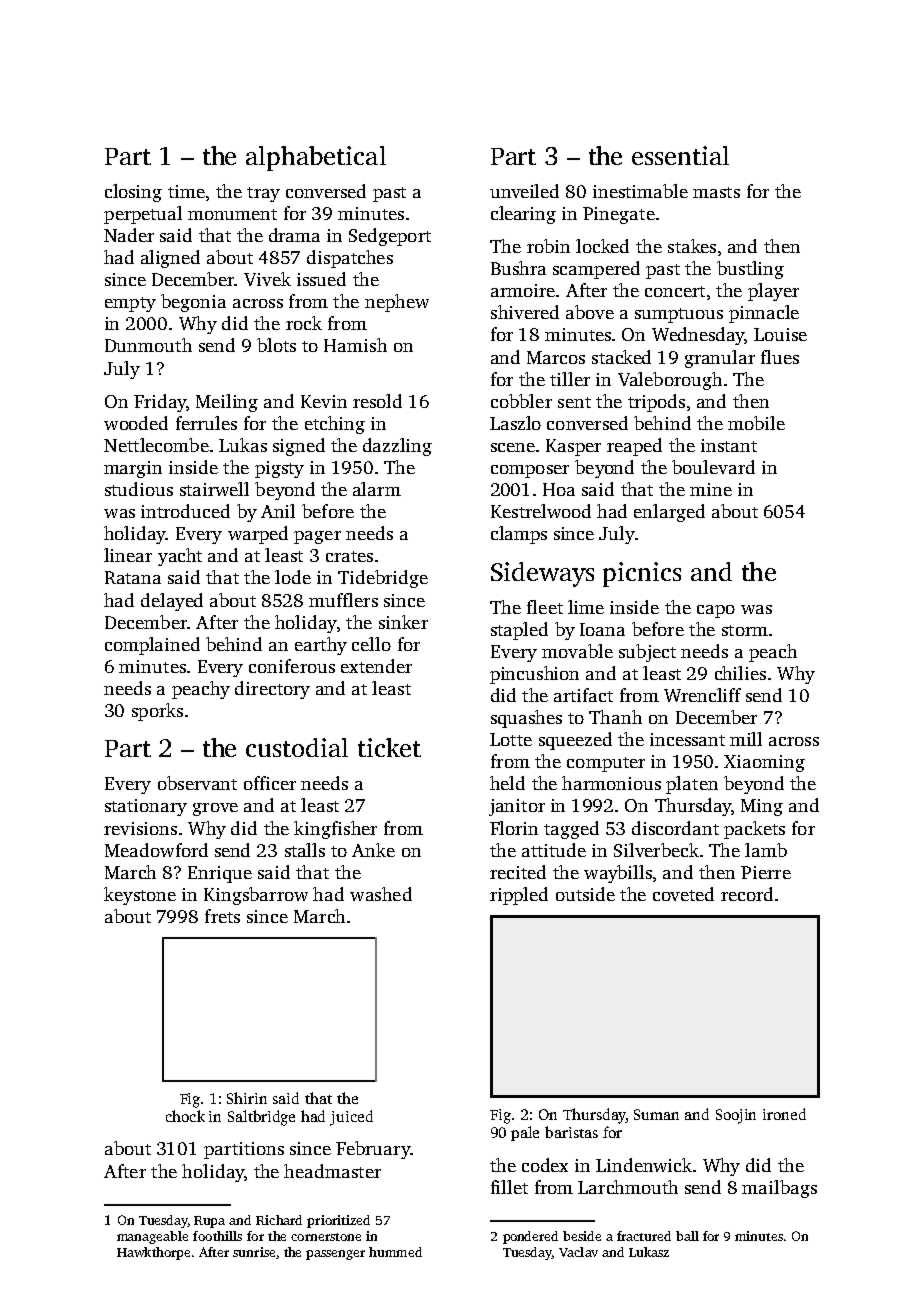  What do you see at coordinates (256, 896) in the screenshot?
I see `Kingsbarrow` at bounding box center [256, 896].
